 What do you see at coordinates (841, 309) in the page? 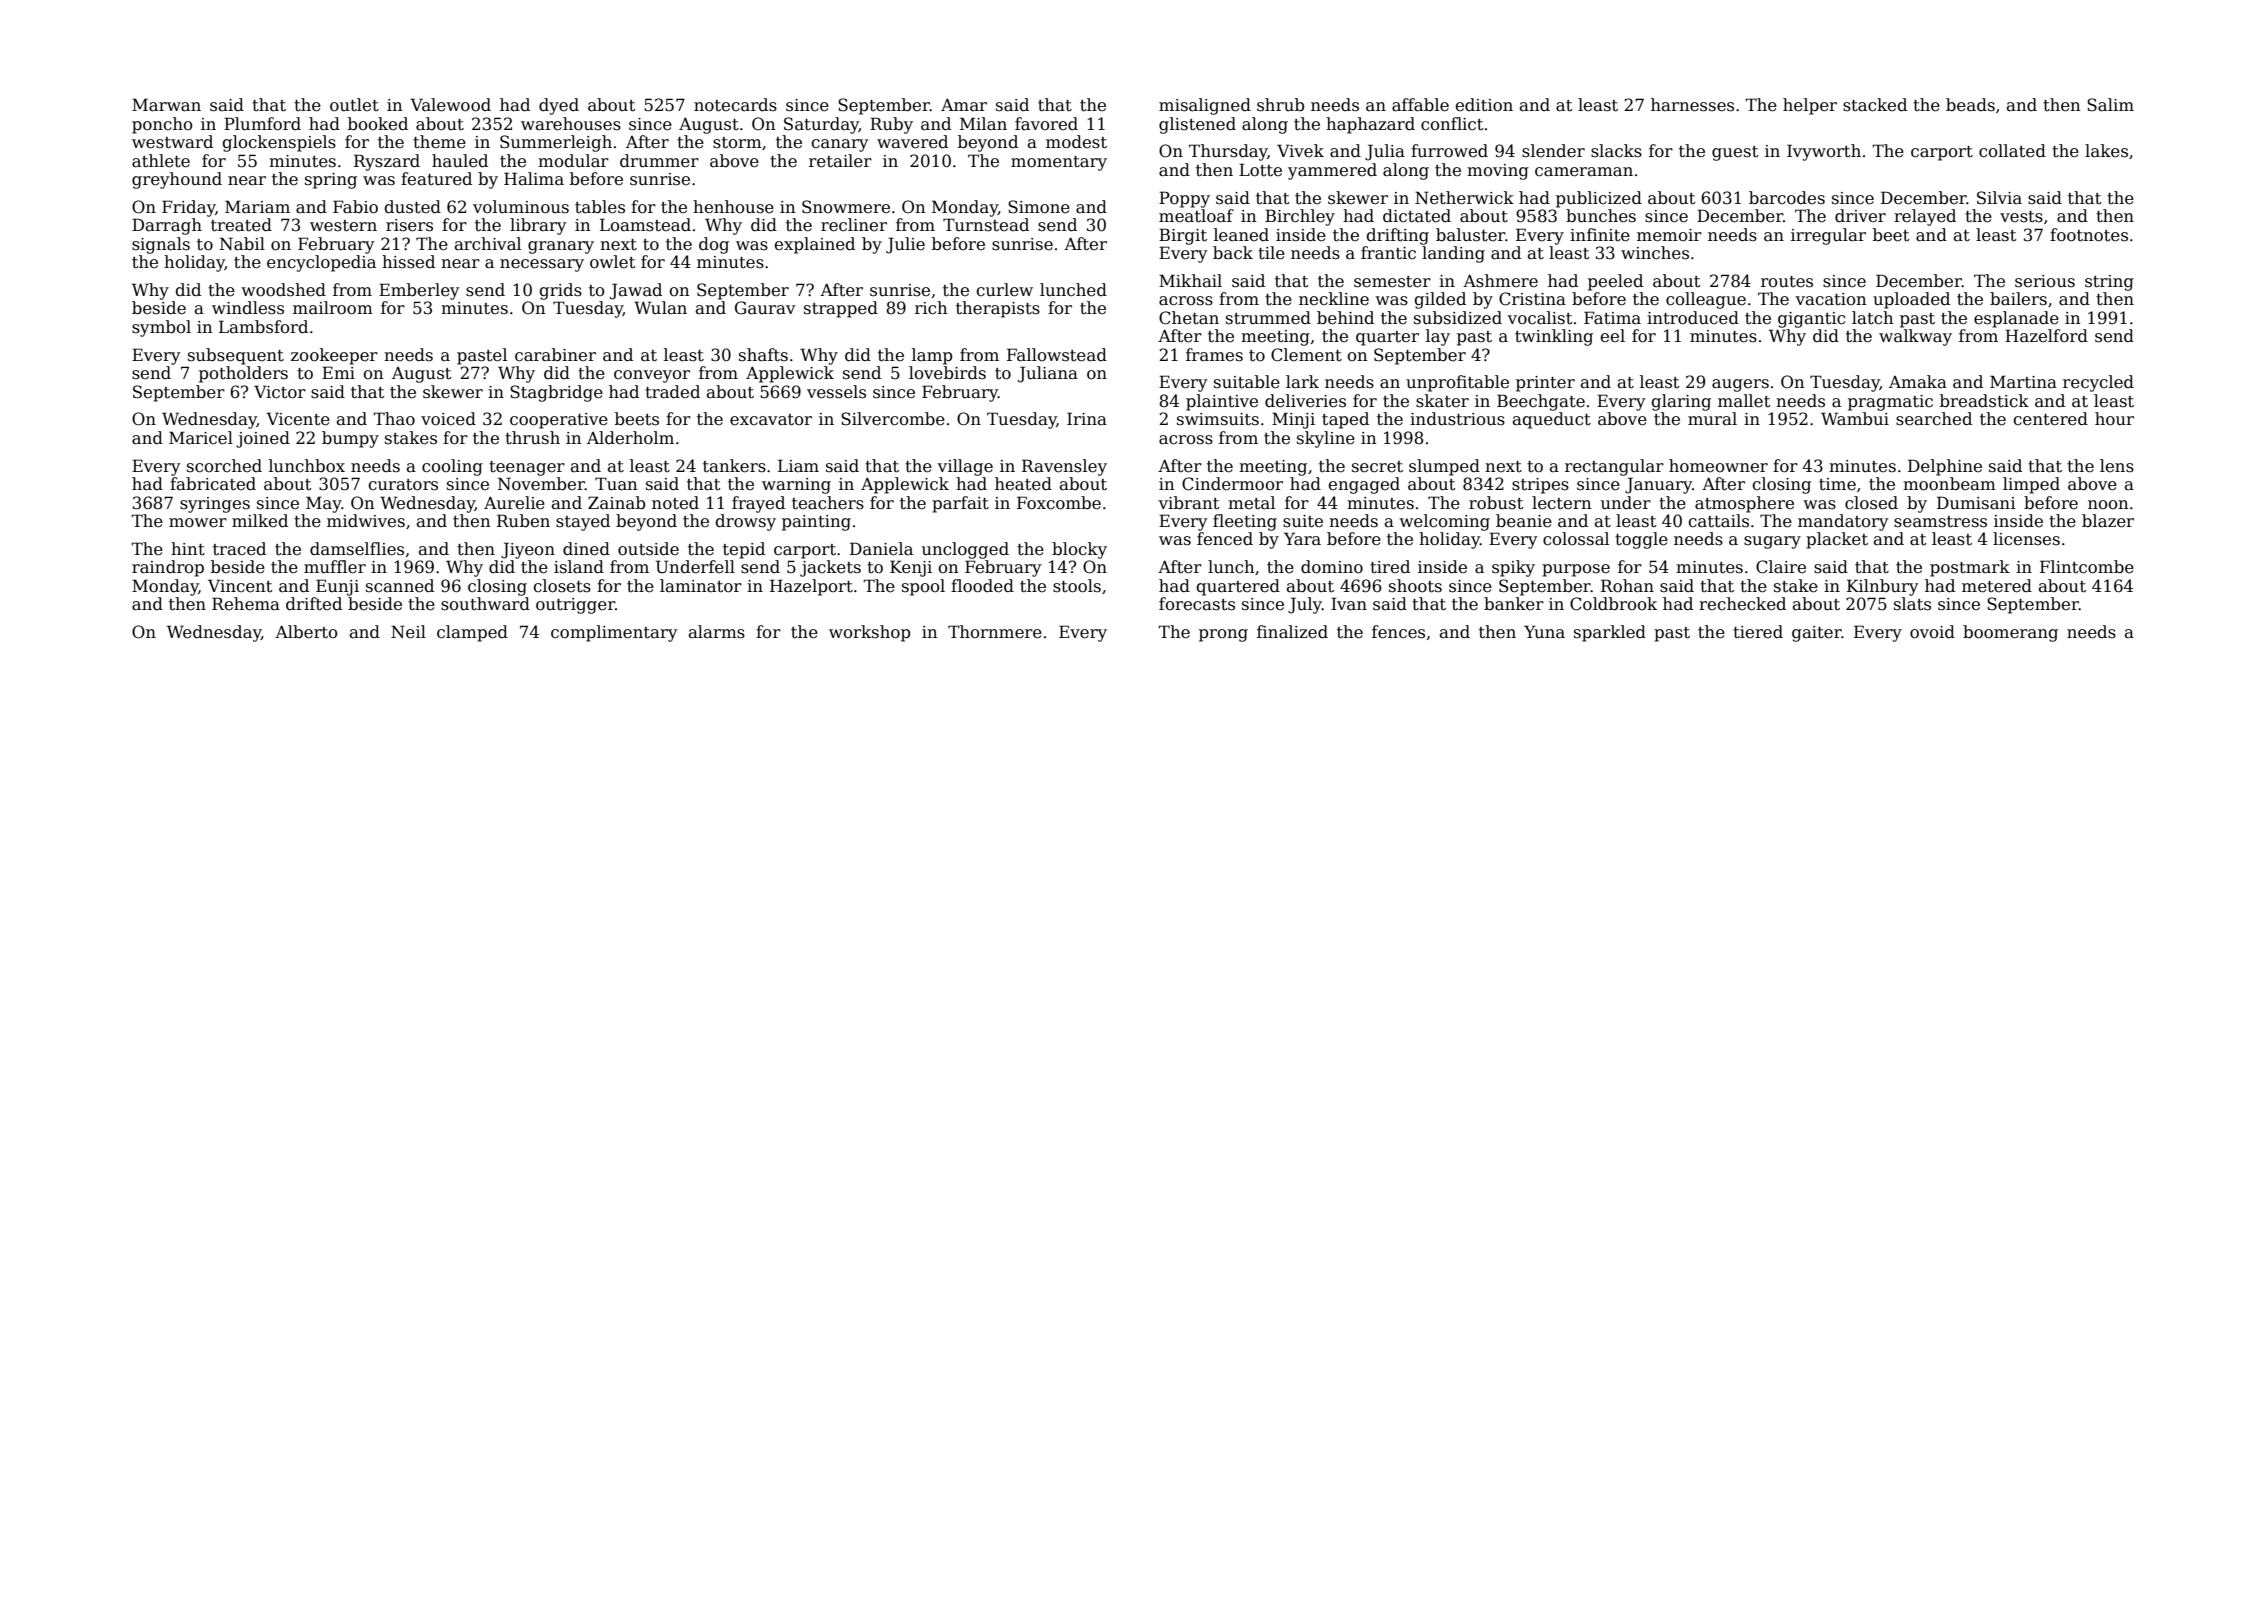
I see `strapped` at bounding box center [841, 309].
